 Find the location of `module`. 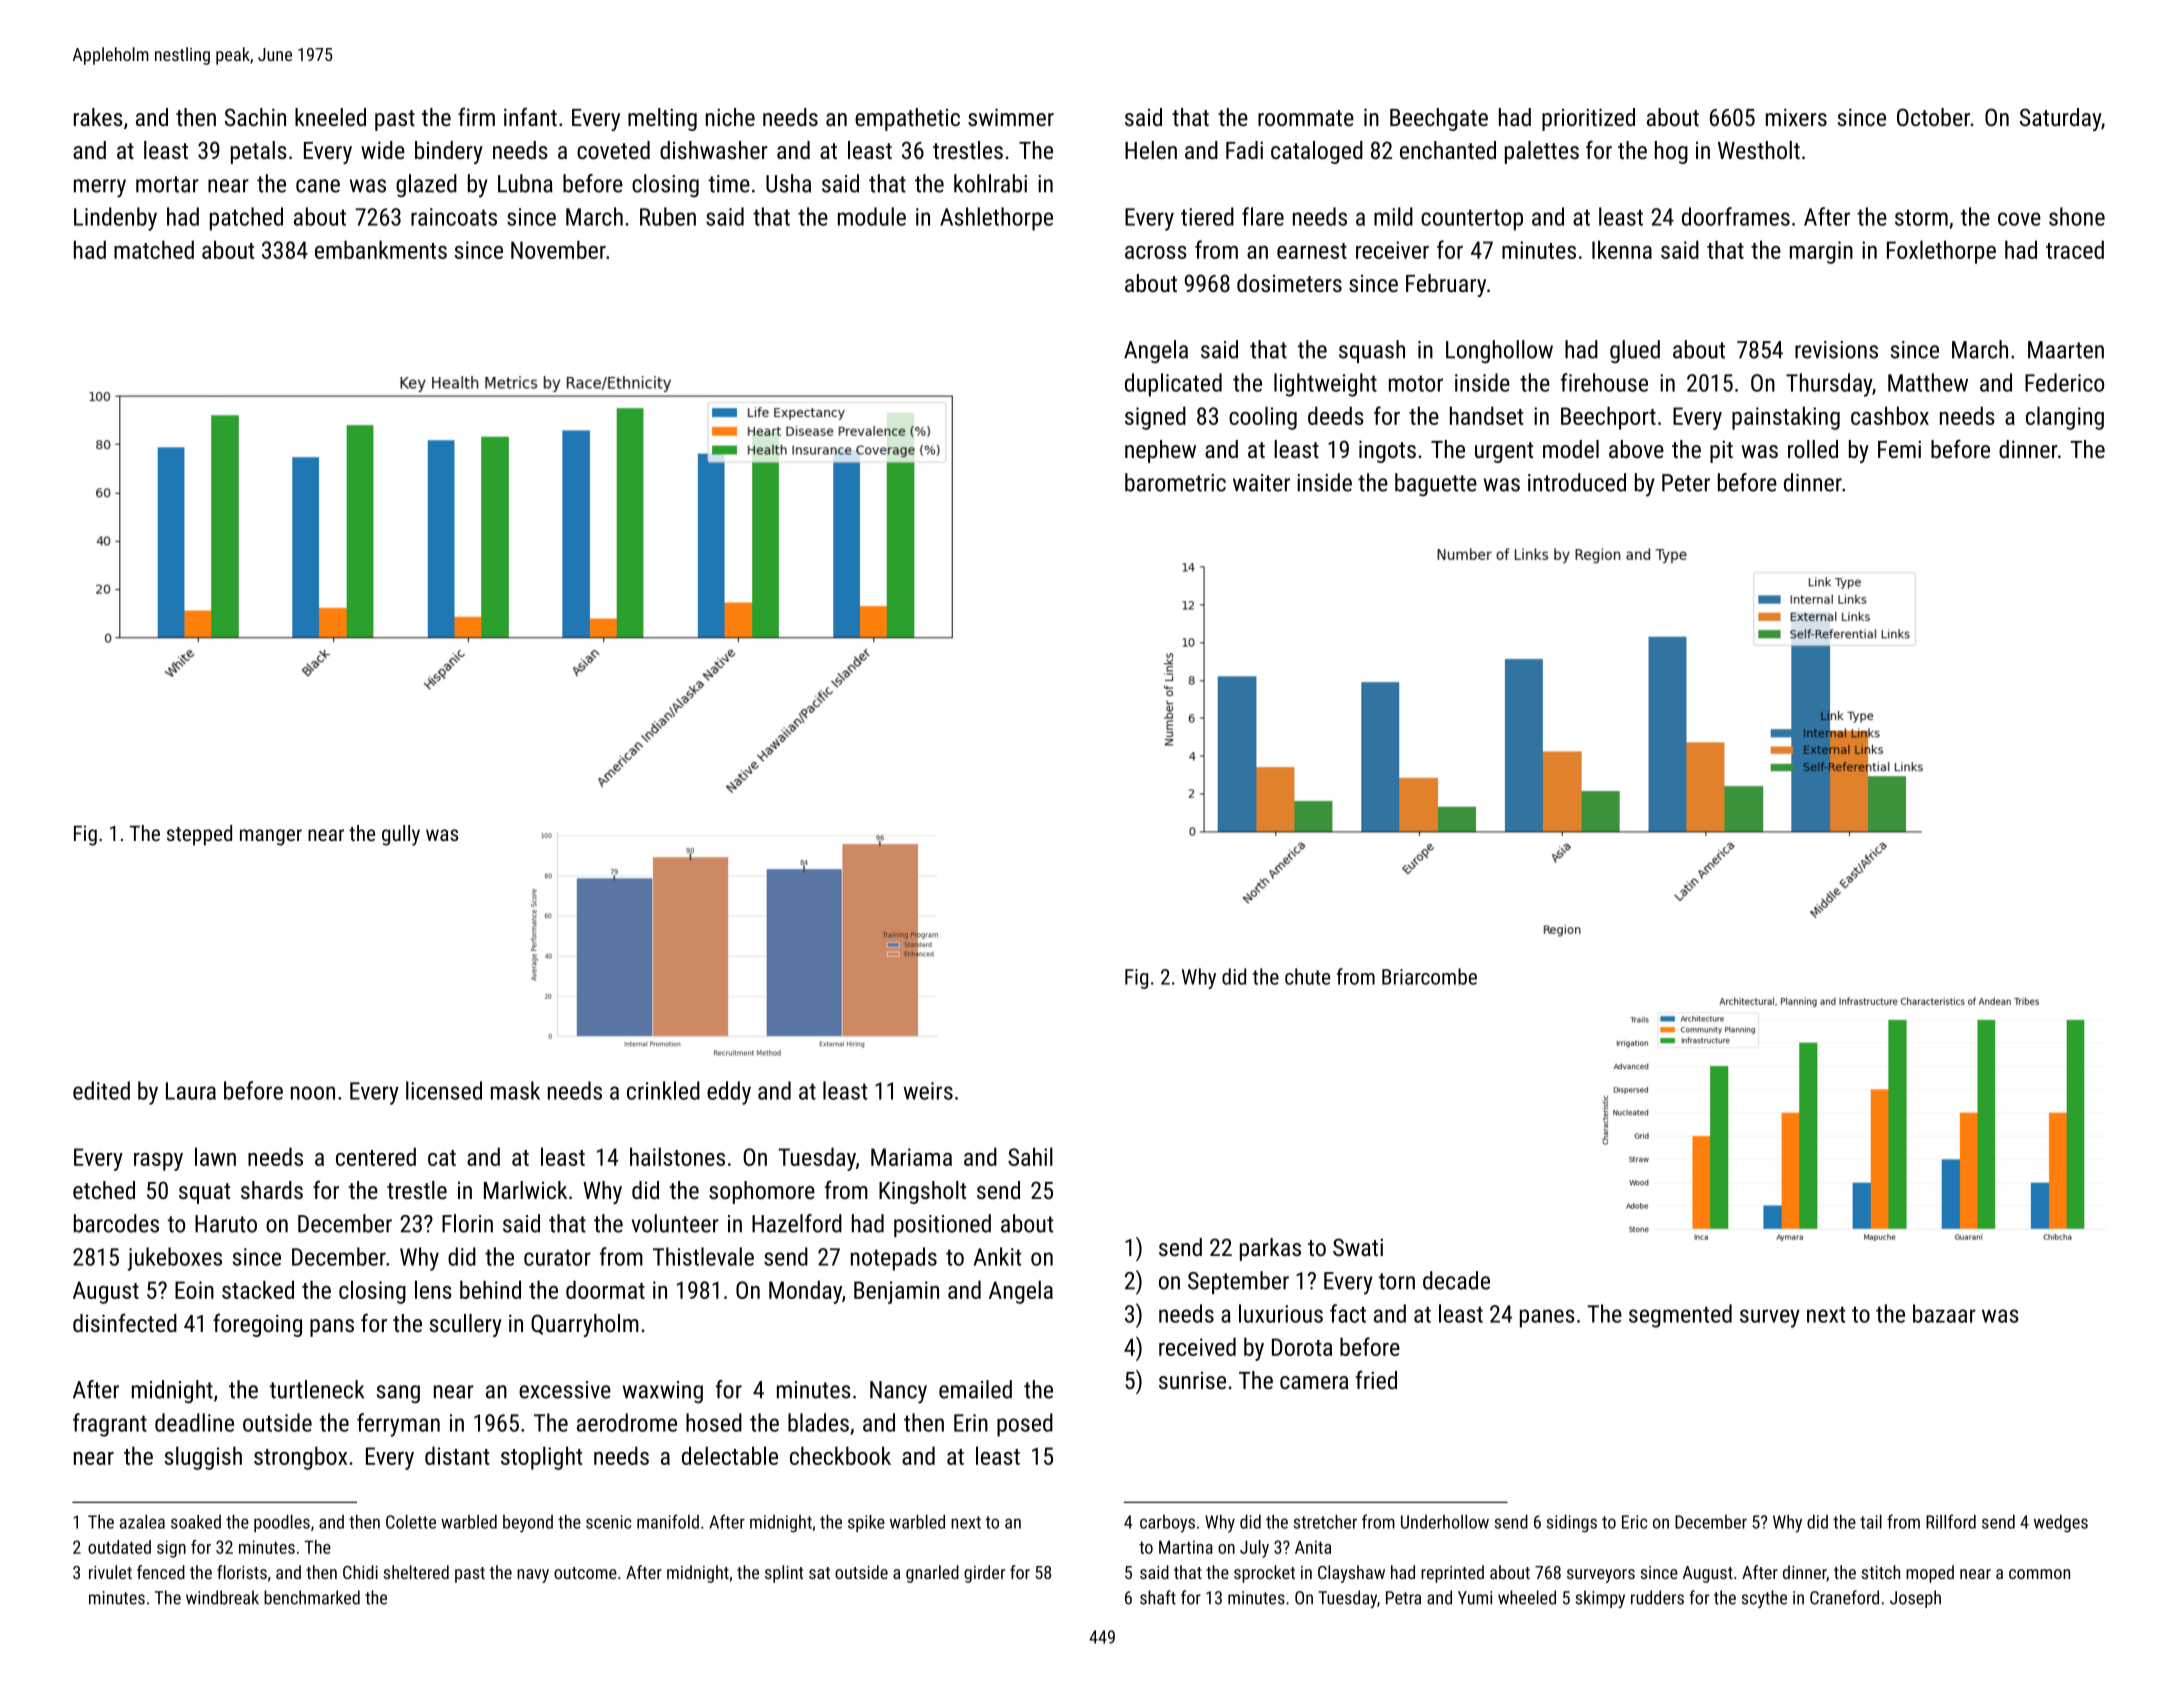

module is located at coordinates (872, 216).
